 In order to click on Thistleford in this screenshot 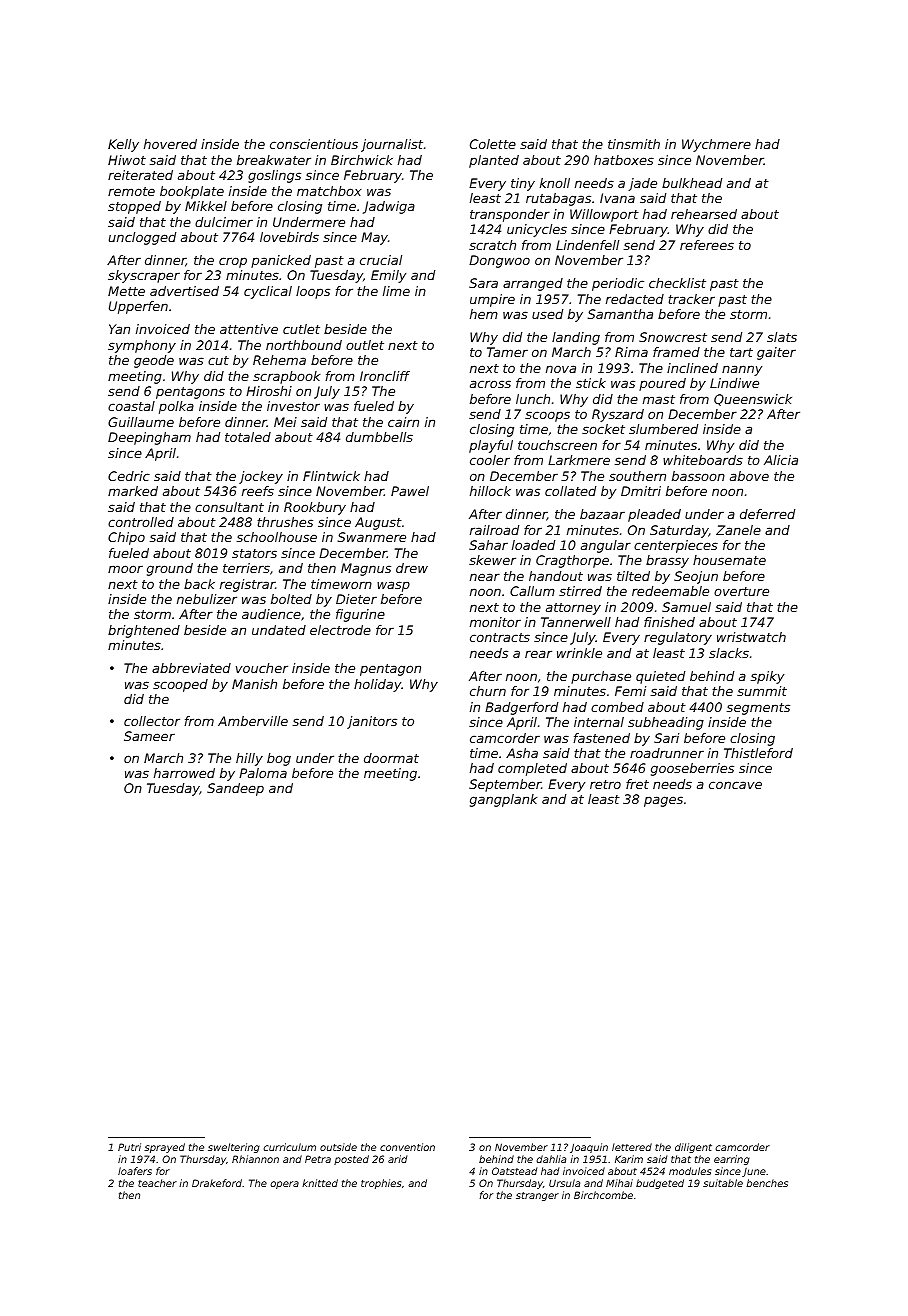, I will do `click(758, 753)`.
